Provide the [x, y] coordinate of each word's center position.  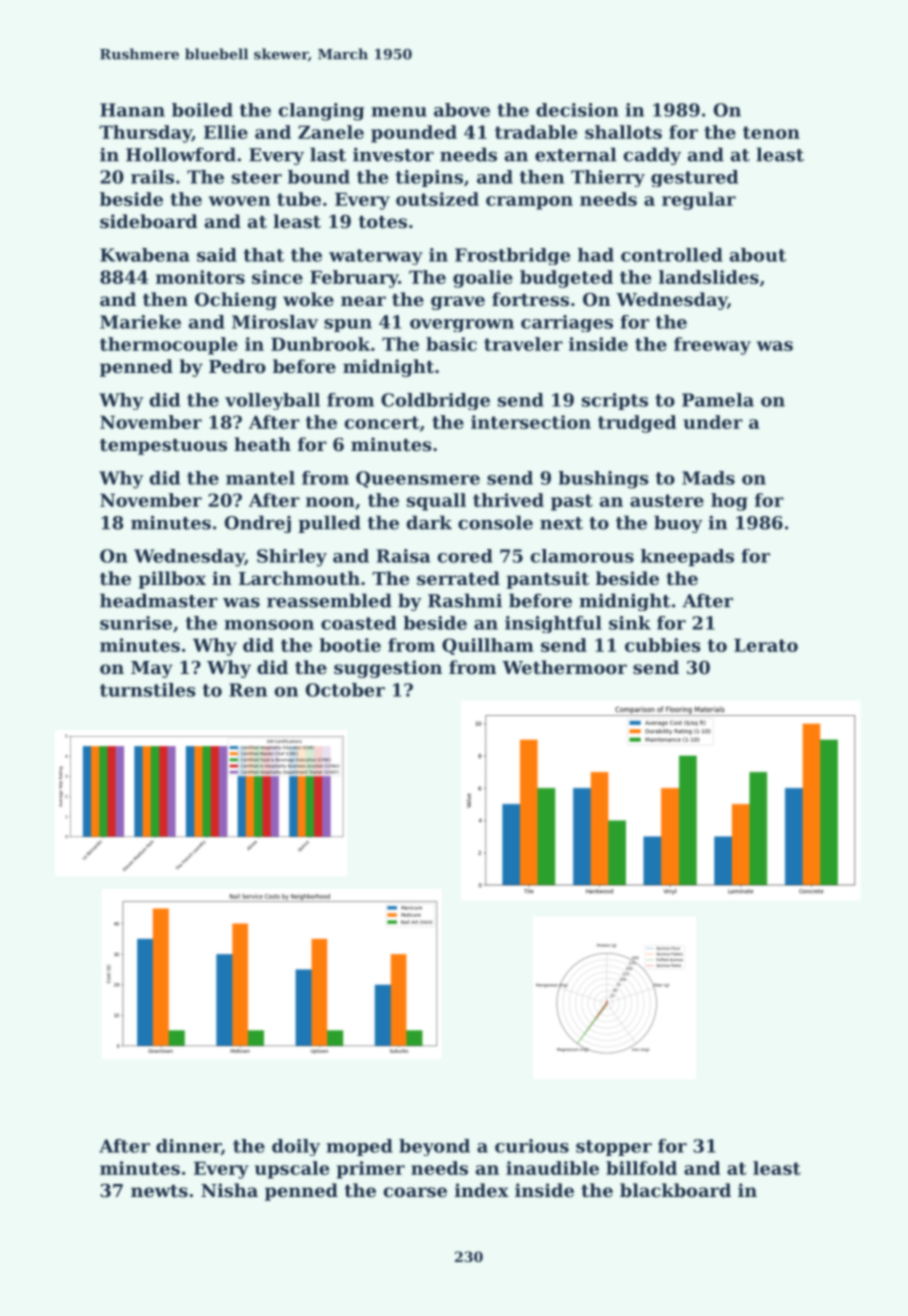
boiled [202, 110]
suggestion [388, 669]
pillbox [172, 580]
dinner [188, 1147]
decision [577, 110]
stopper [614, 1148]
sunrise [136, 623]
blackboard [675, 1190]
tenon [771, 132]
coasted [359, 623]
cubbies [662, 645]
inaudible [552, 1168]
